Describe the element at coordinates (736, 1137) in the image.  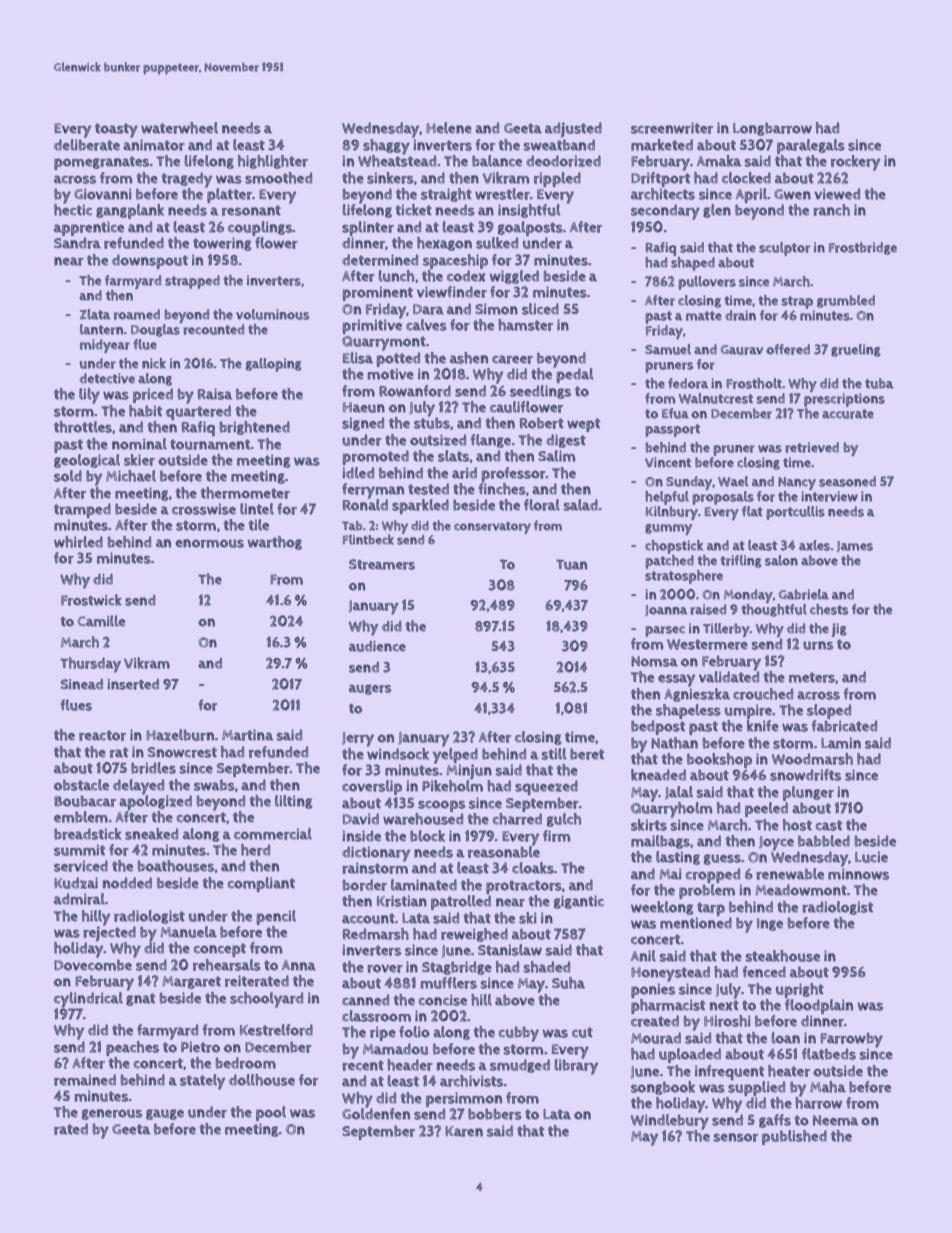
I see `sensor` at that location.
